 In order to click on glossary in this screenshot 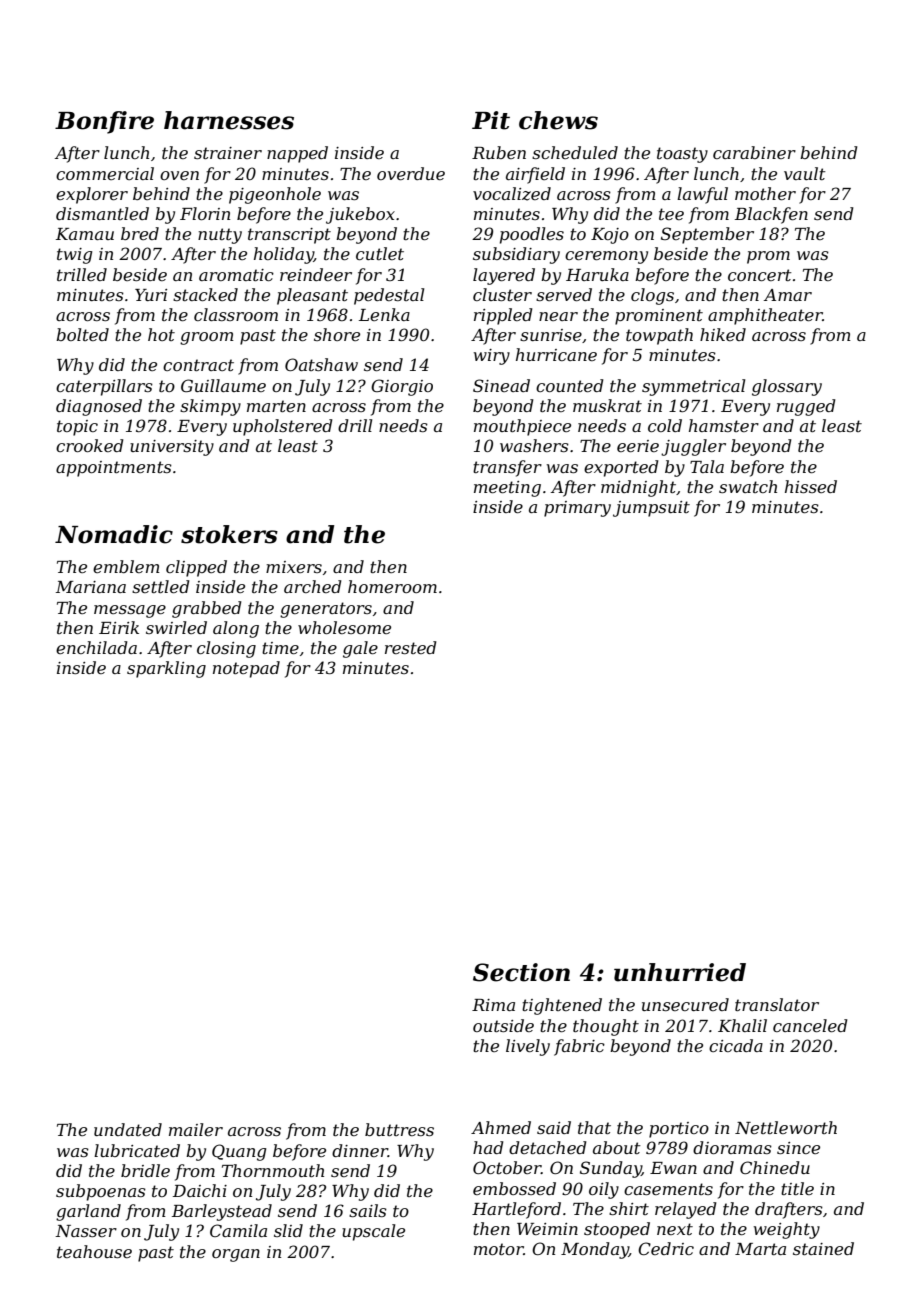, I will do `click(787, 387)`.
